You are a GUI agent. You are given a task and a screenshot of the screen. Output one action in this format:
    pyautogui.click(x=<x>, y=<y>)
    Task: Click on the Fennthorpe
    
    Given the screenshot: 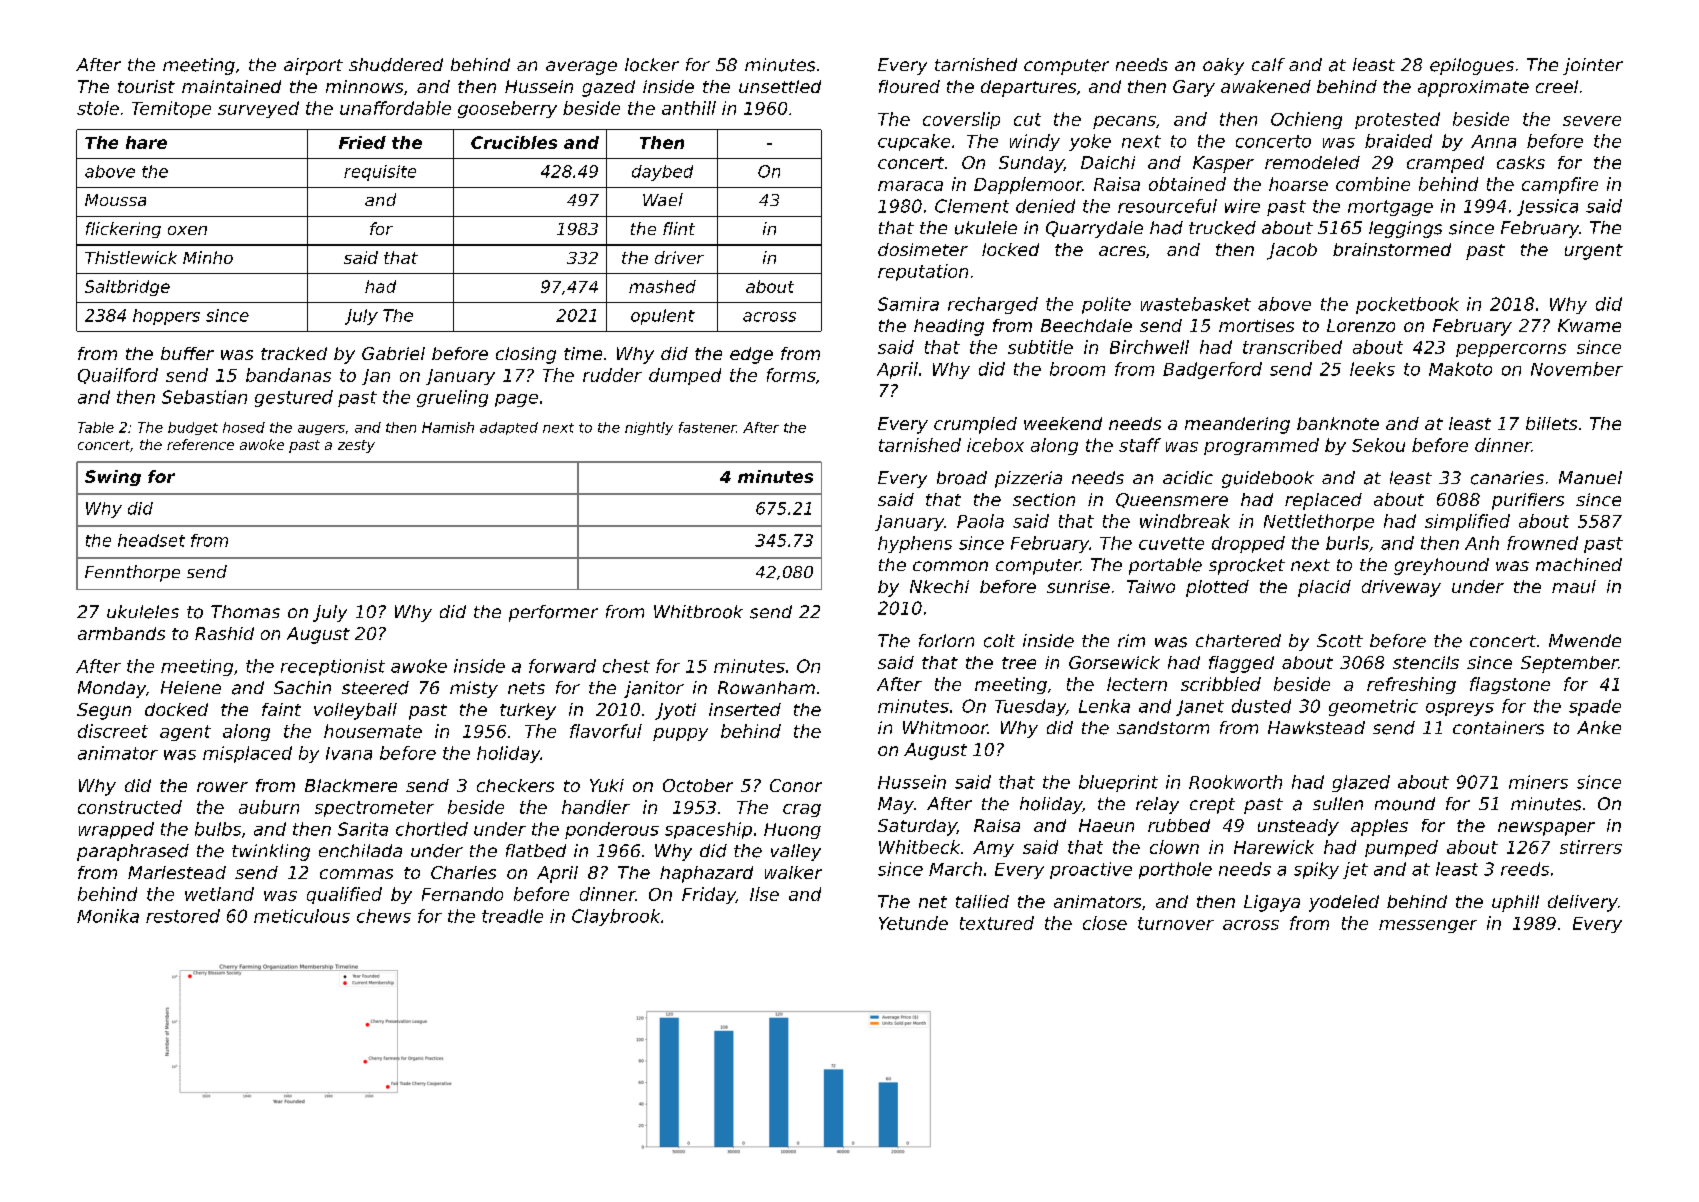 What is the action you would take?
    pyautogui.click(x=132, y=573)
